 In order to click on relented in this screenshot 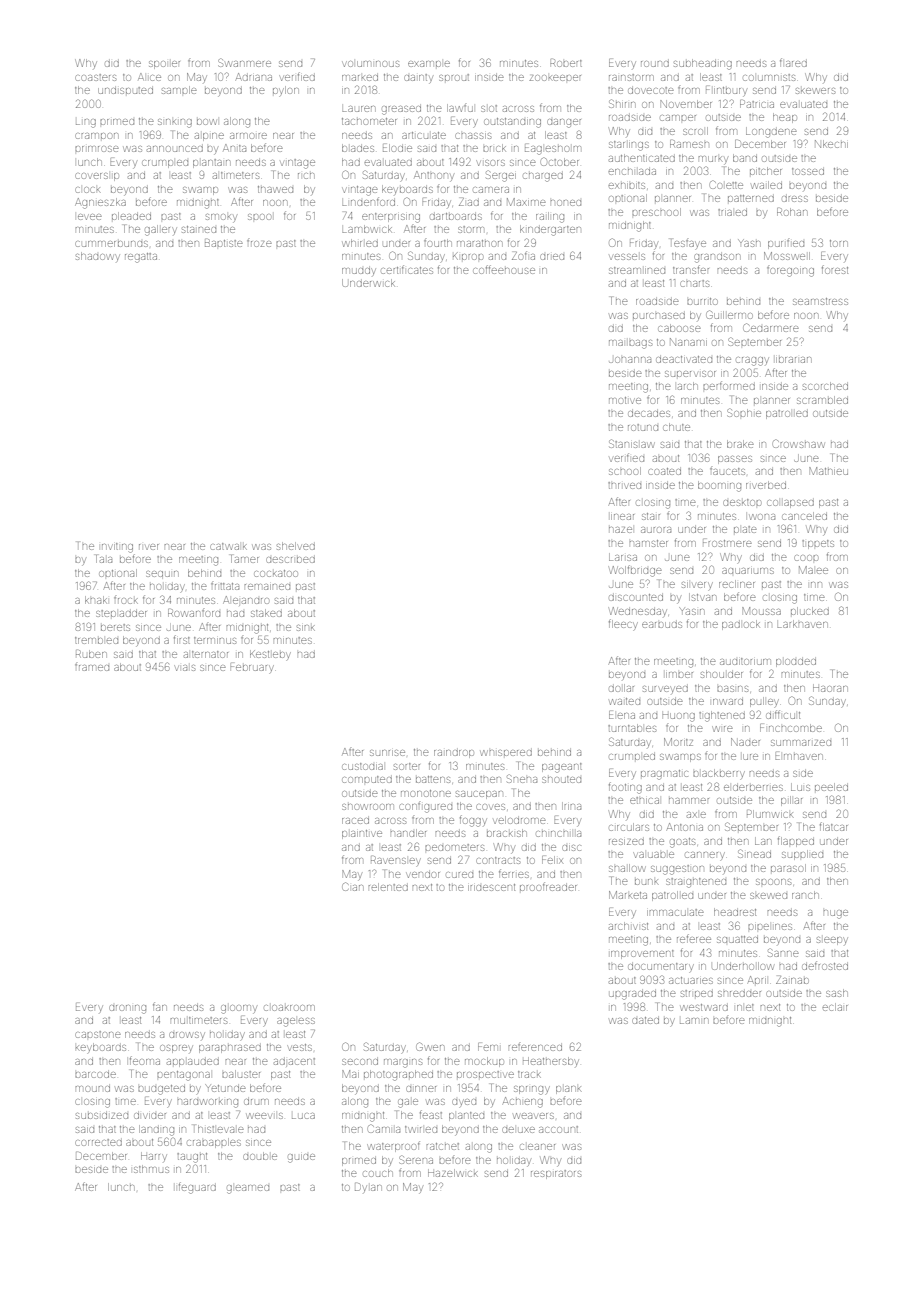, I will do `click(388, 887)`.
